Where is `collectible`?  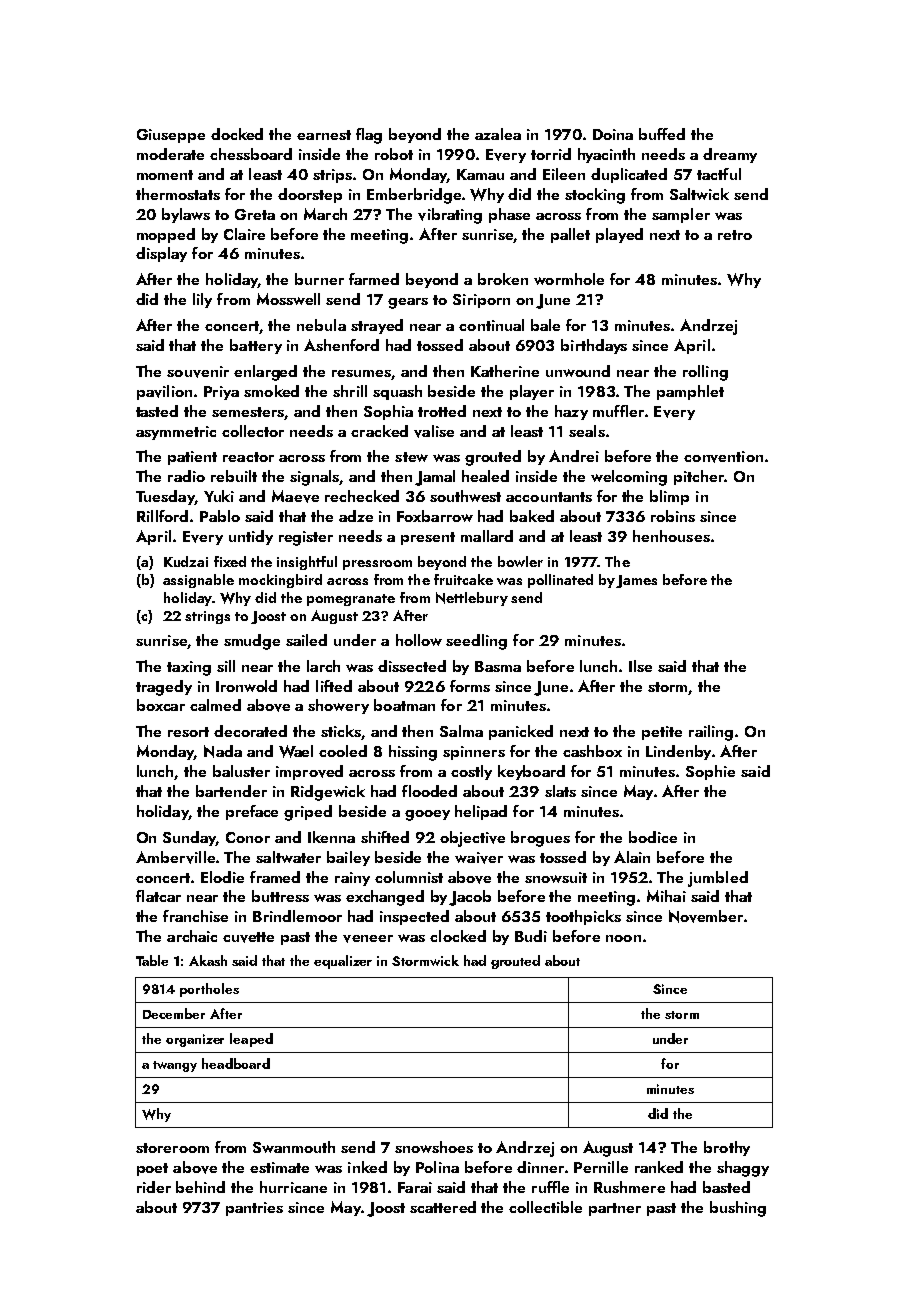
collectible is located at coordinates (545, 1207).
